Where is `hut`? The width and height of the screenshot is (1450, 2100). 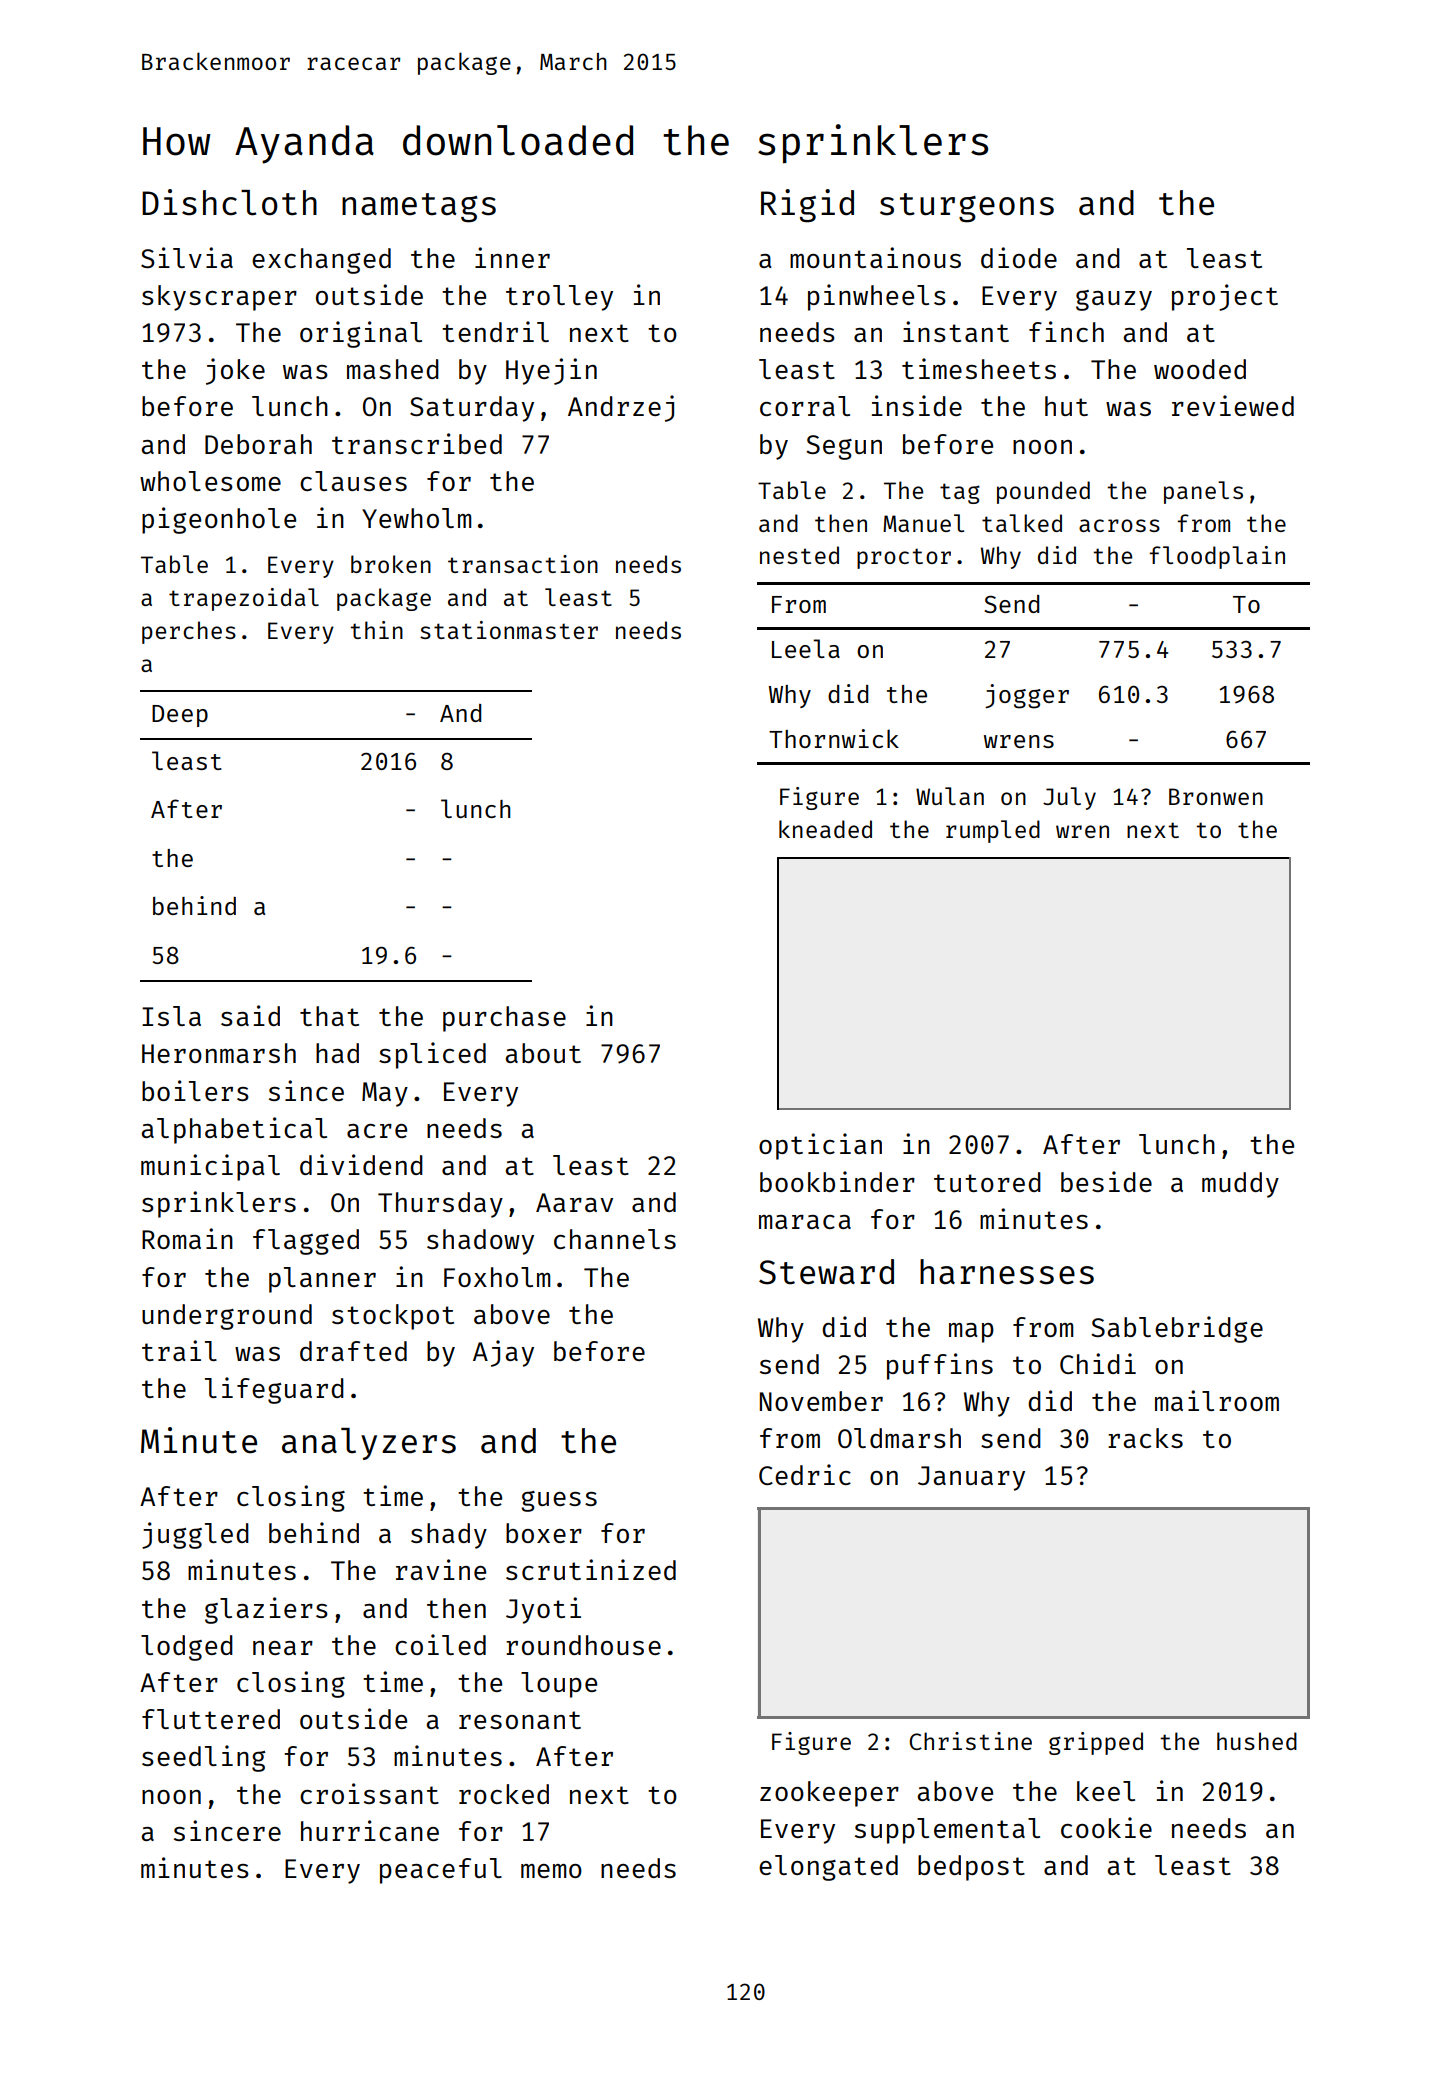
hut is located at coordinates (1066, 406).
